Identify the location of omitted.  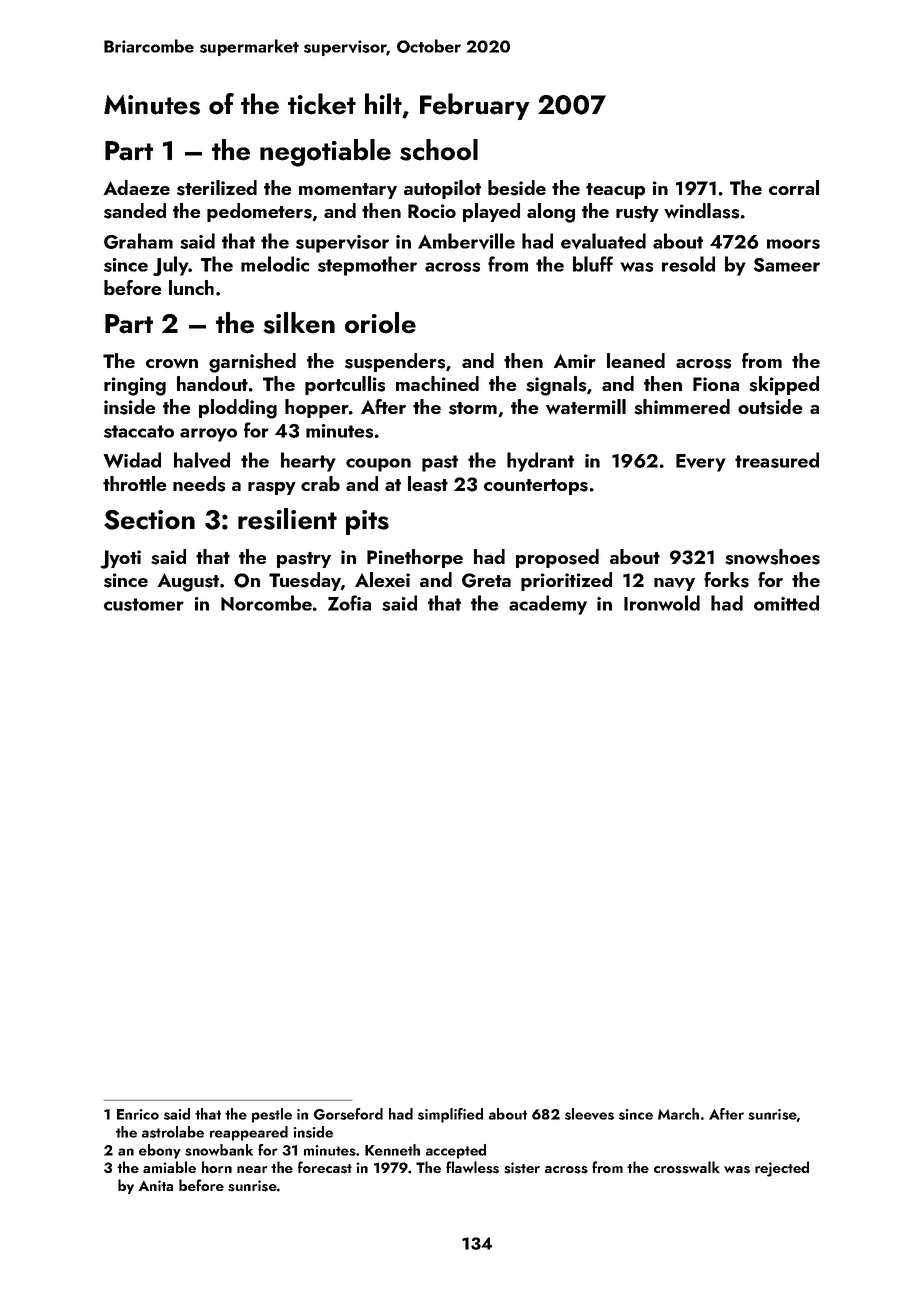
(786, 603).
